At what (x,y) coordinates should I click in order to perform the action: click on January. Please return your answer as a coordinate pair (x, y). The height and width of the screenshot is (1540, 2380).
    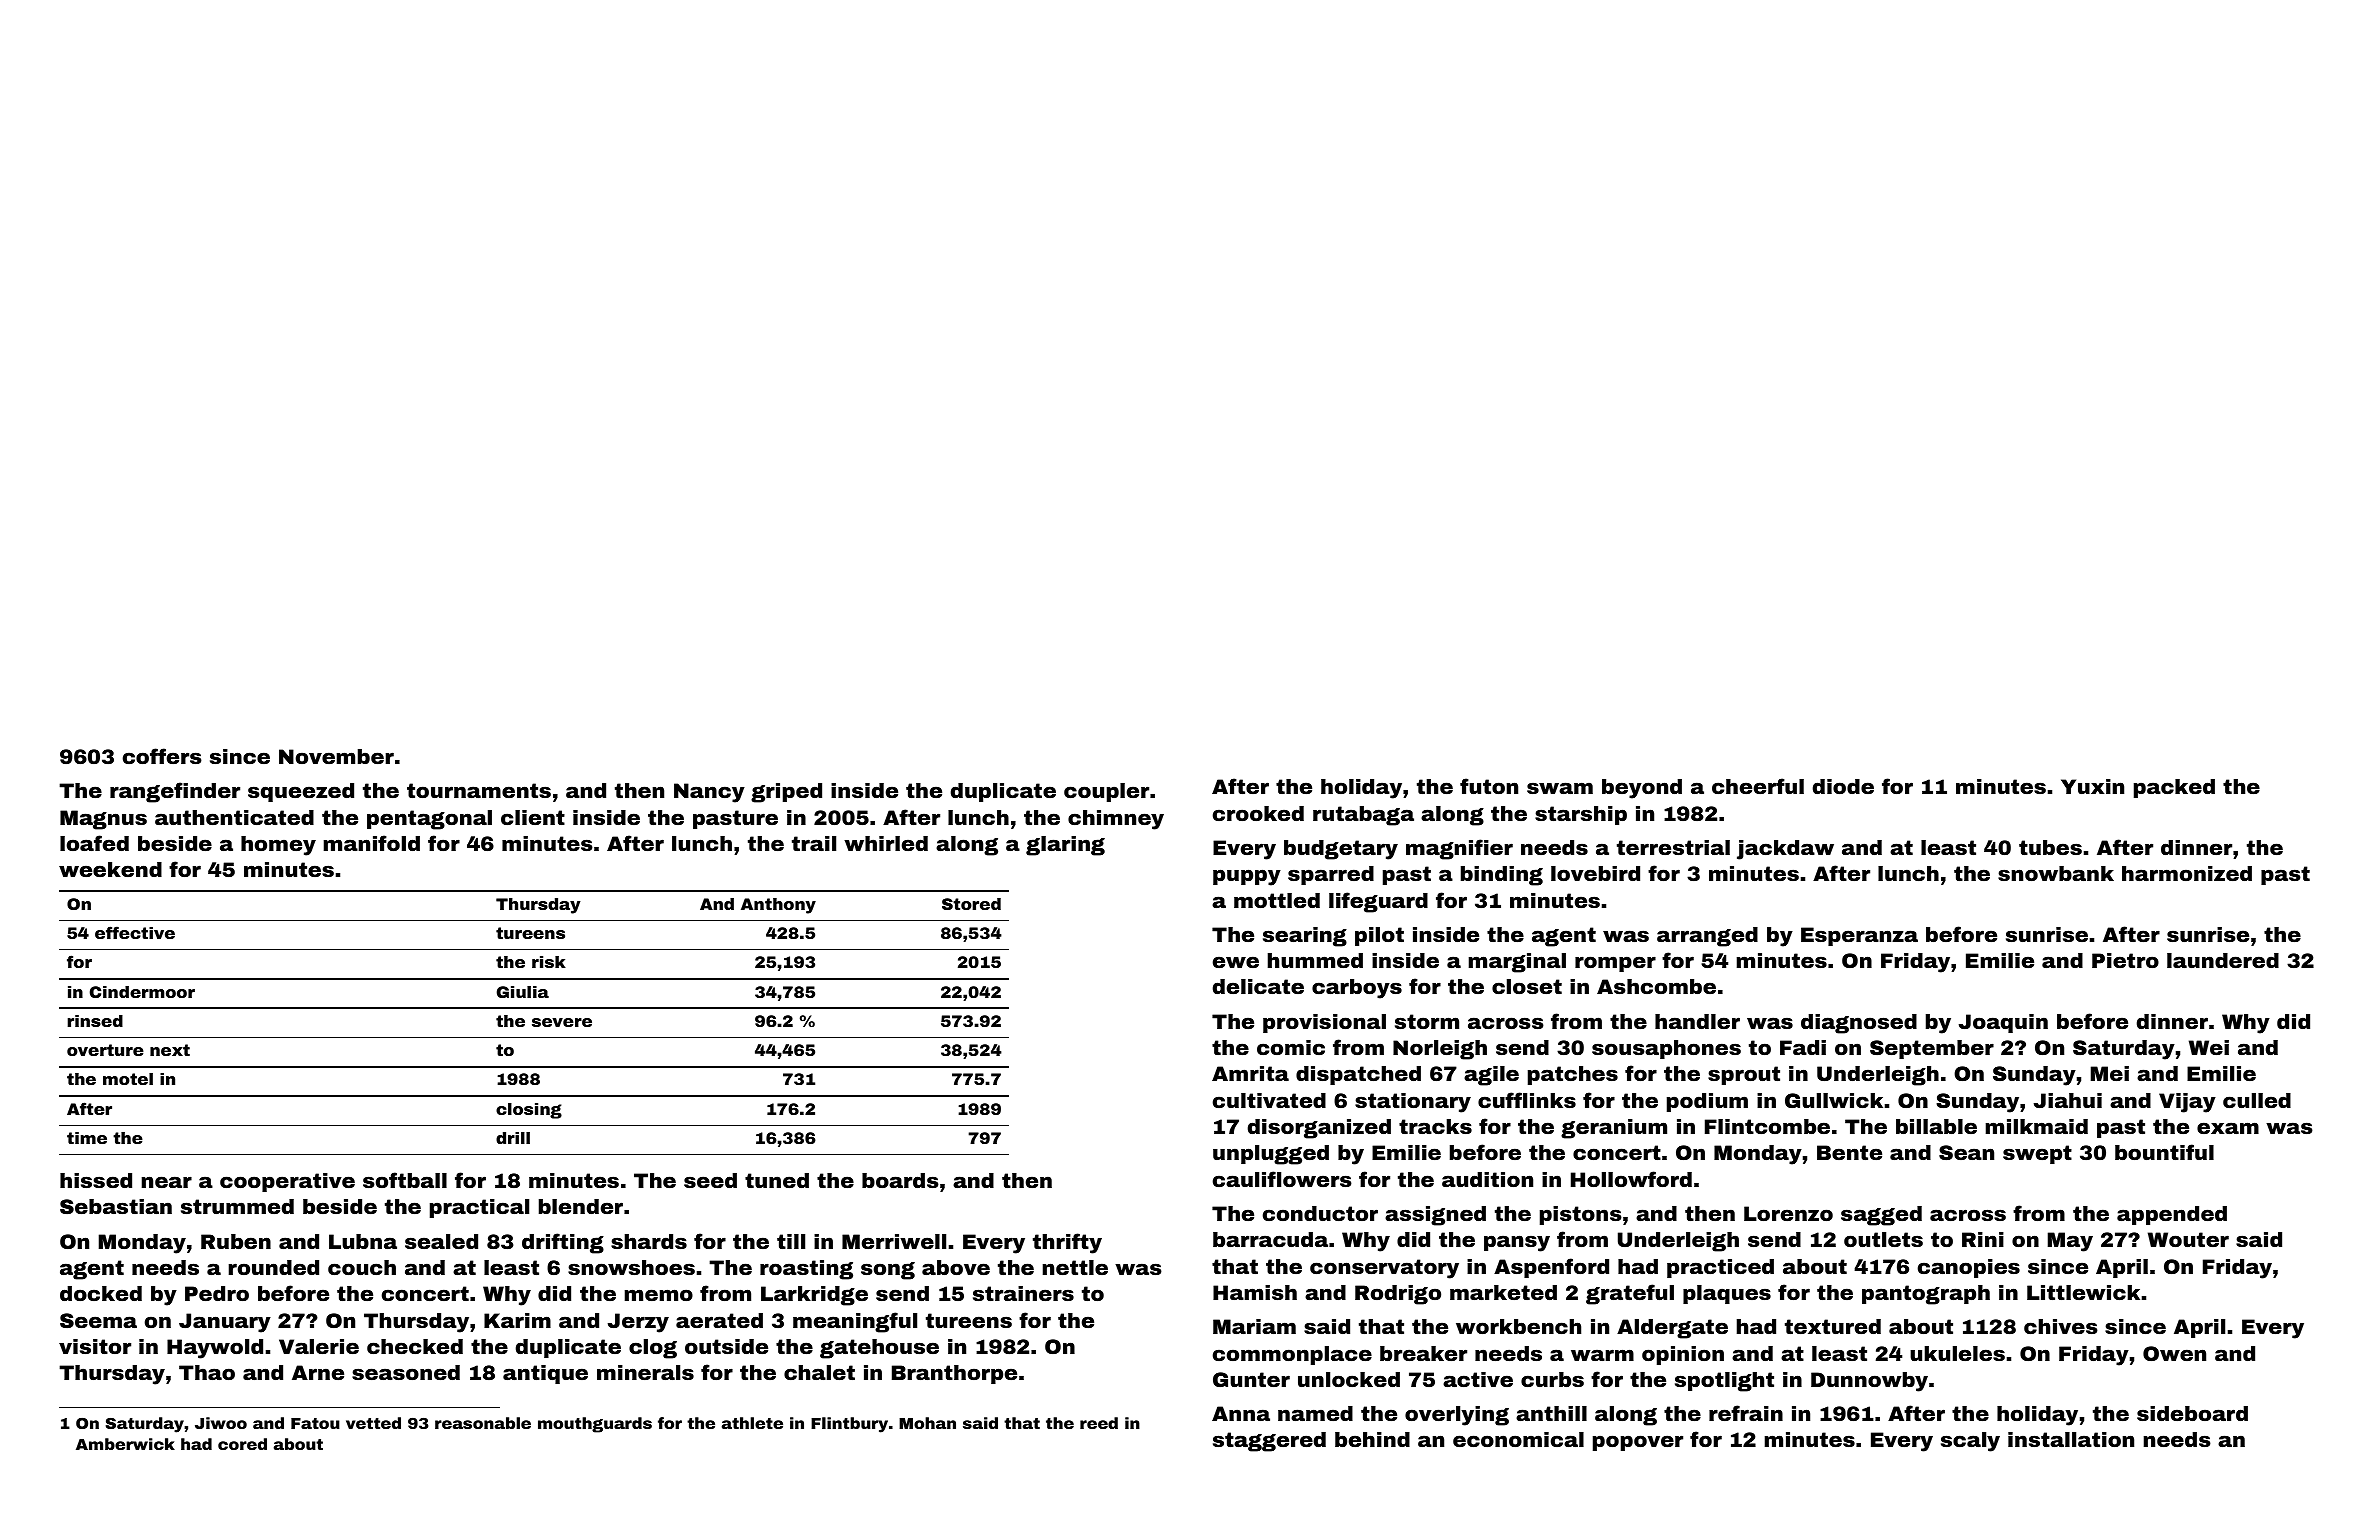
    Looking at the image, I should click on (225, 1323).
